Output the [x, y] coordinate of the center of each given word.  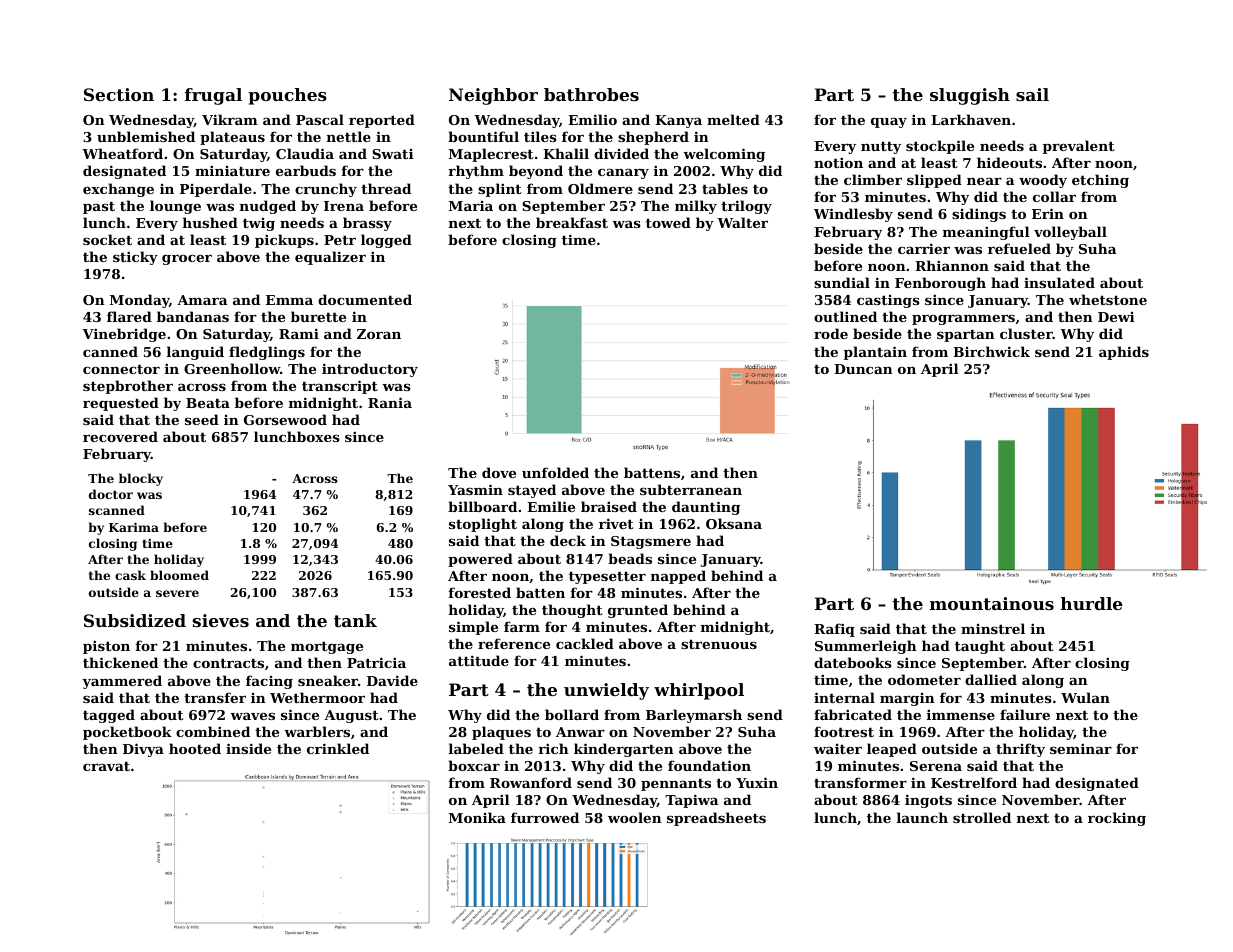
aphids [1124, 353]
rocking [1117, 819]
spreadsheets [716, 819]
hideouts [1009, 162]
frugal [213, 96]
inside [248, 748]
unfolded [555, 472]
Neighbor [493, 96]
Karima [134, 527]
